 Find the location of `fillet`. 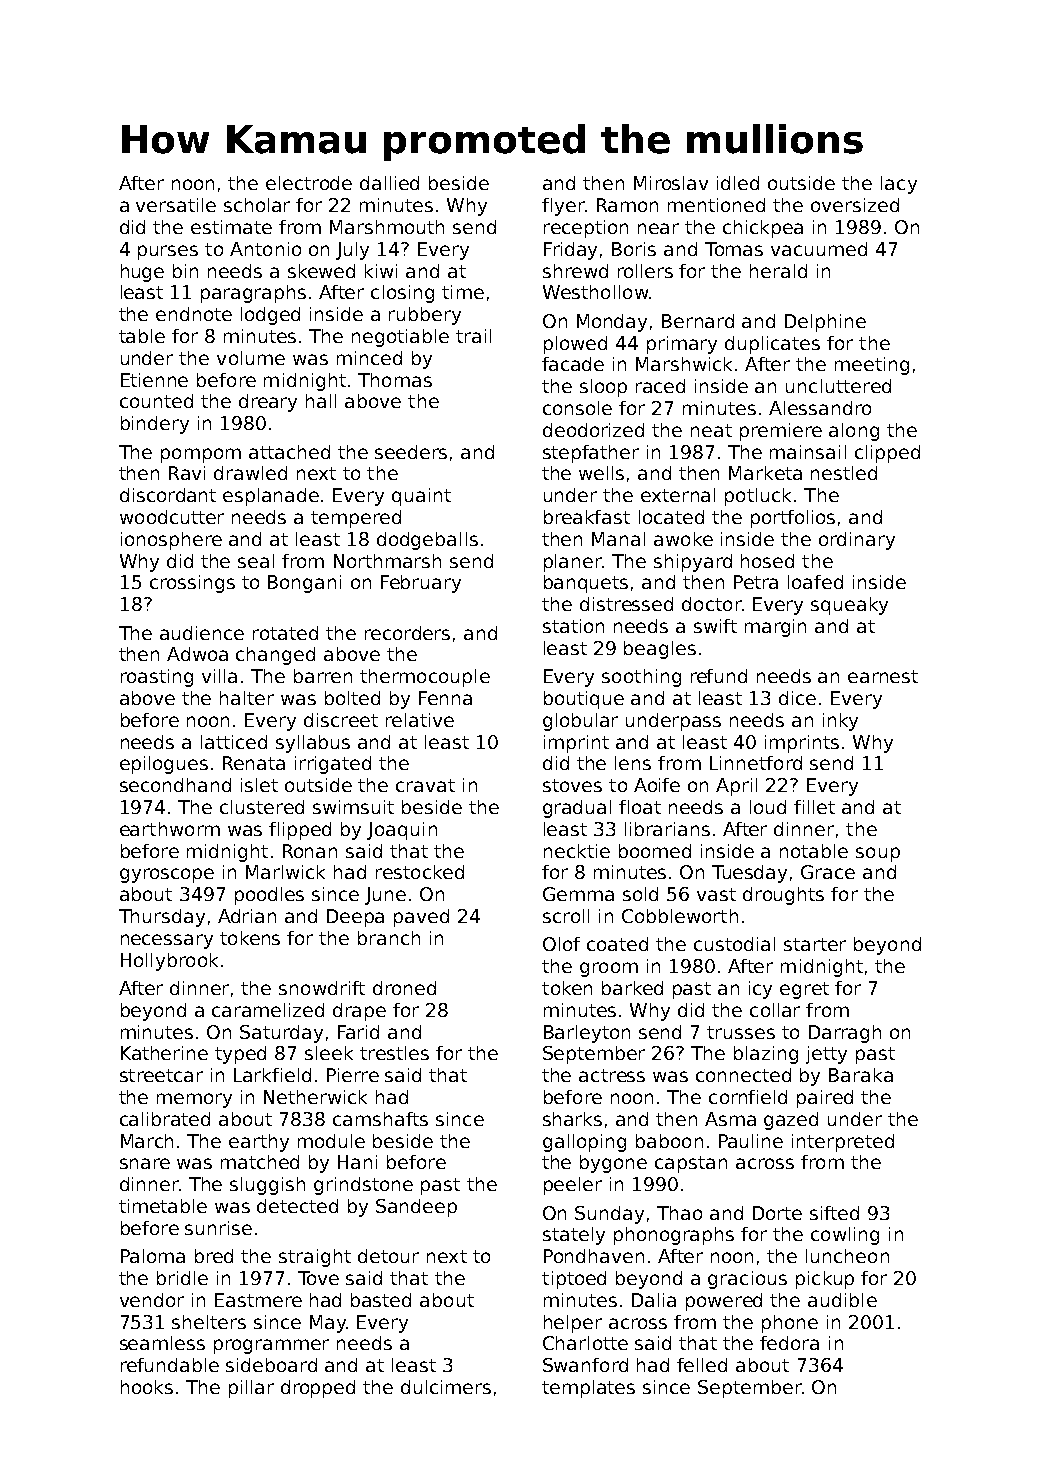

fillet is located at coordinates (814, 807).
